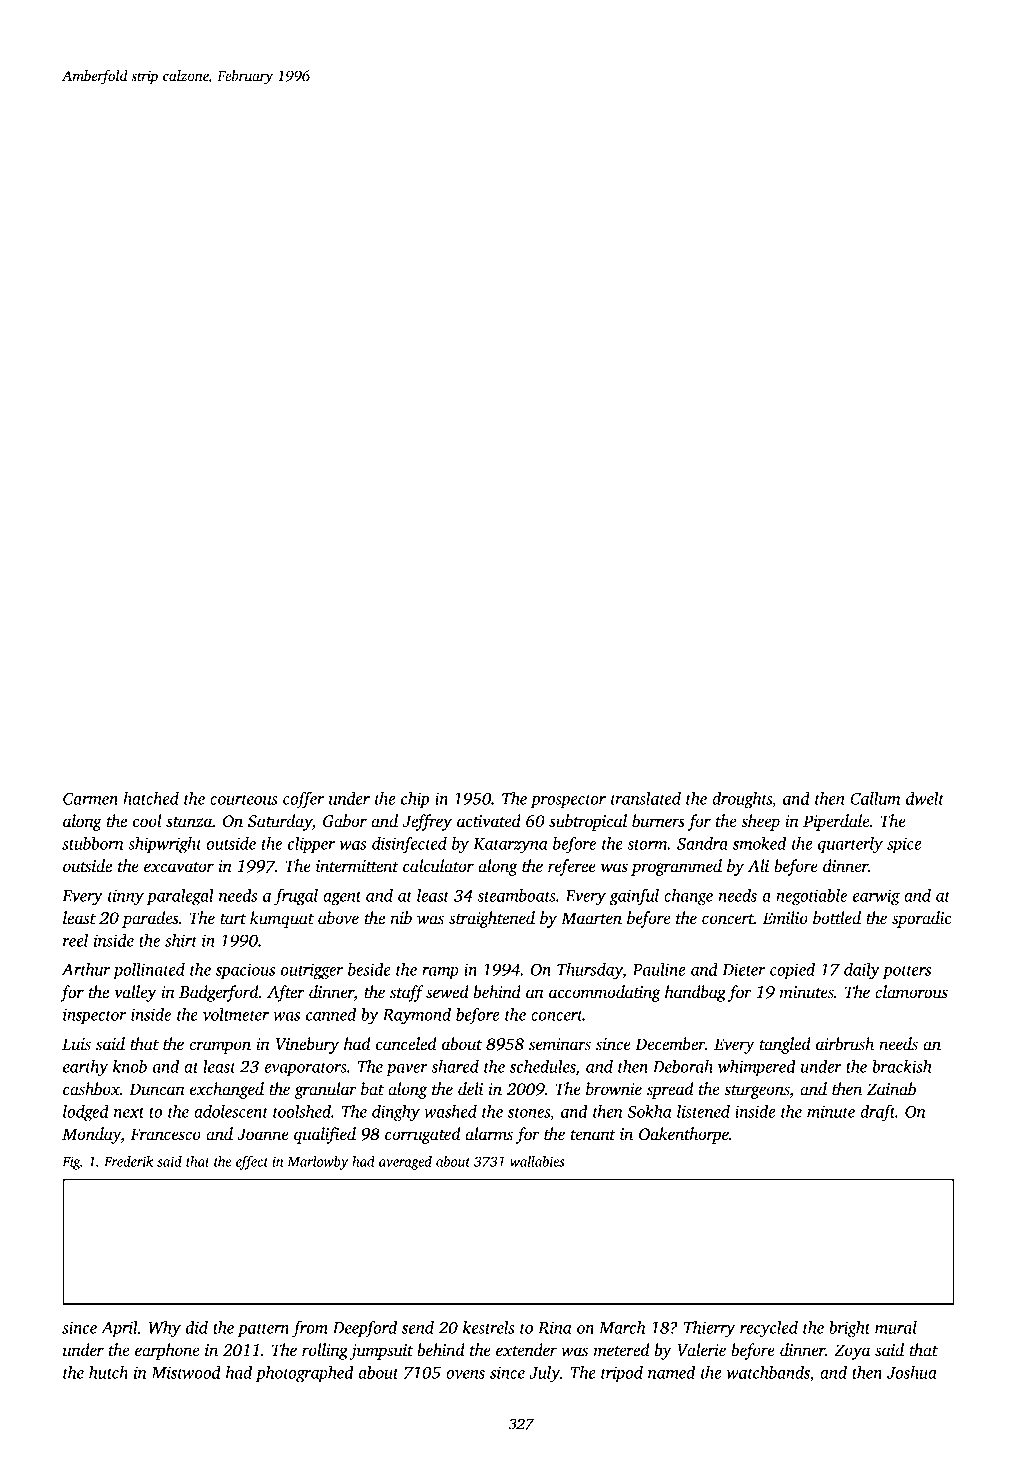  What do you see at coordinates (875, 798) in the document?
I see `Callum` at bounding box center [875, 798].
